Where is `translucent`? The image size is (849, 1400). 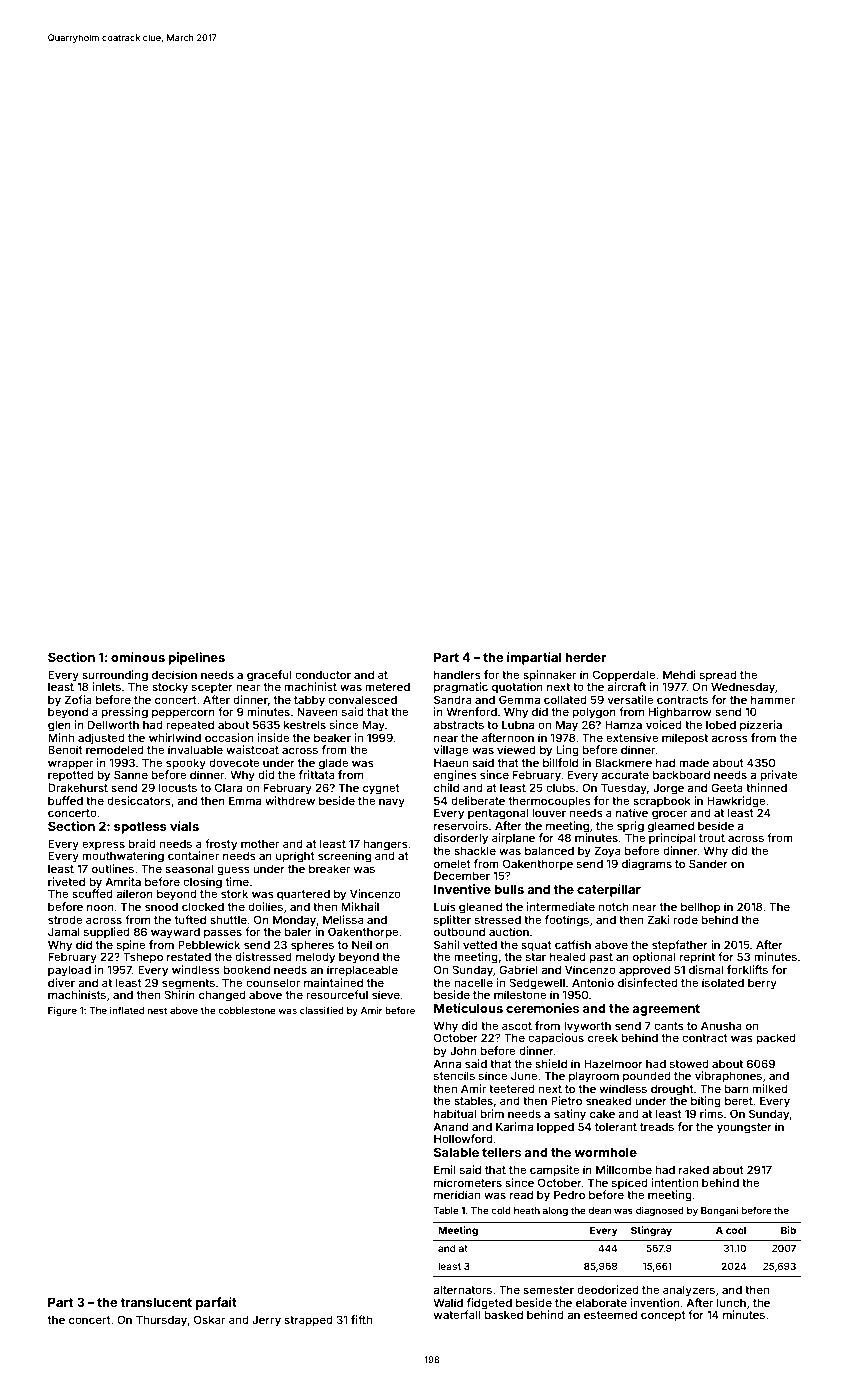
translucent is located at coordinates (156, 1302).
